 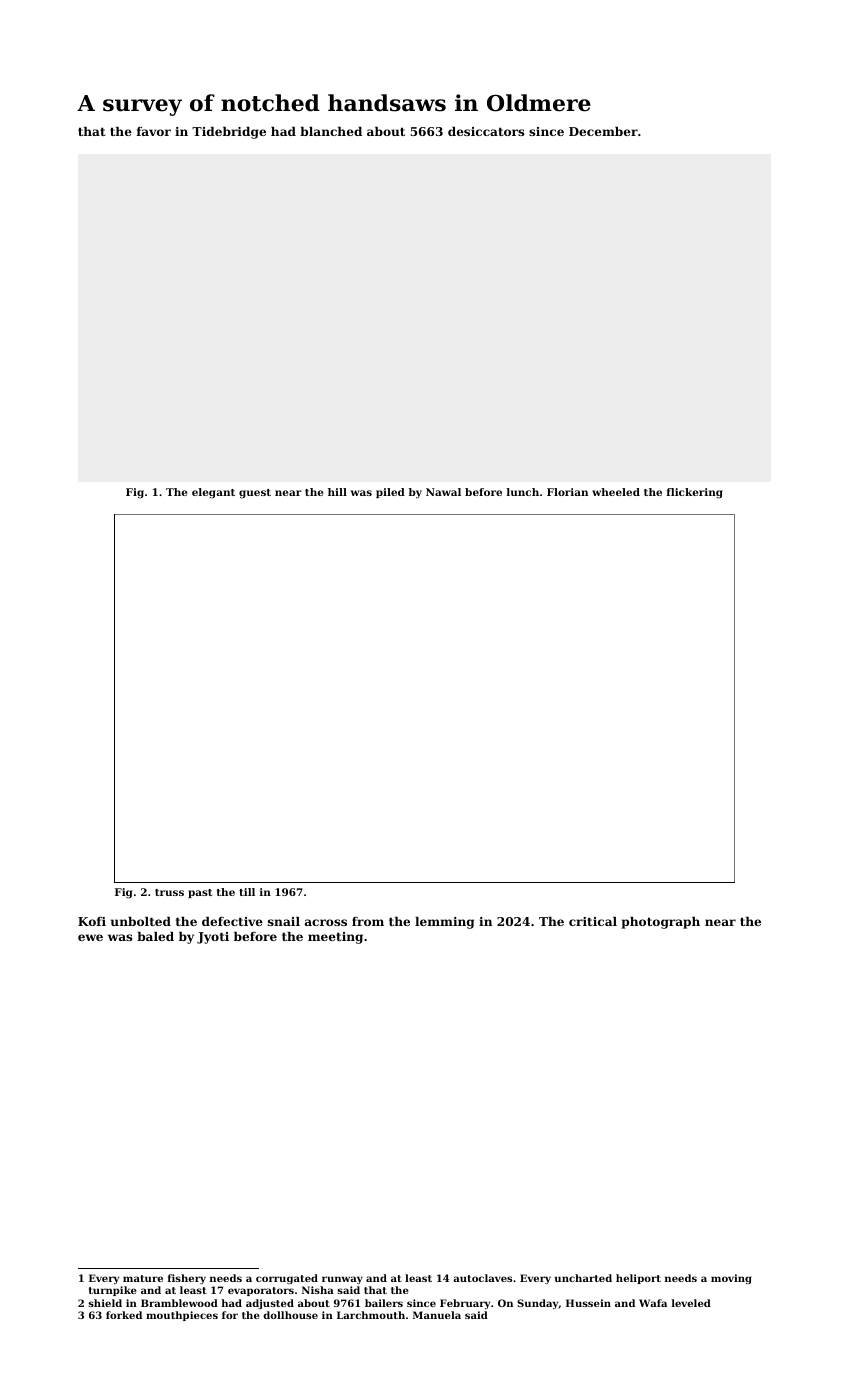 What do you see at coordinates (154, 131) in the screenshot?
I see `favor` at bounding box center [154, 131].
